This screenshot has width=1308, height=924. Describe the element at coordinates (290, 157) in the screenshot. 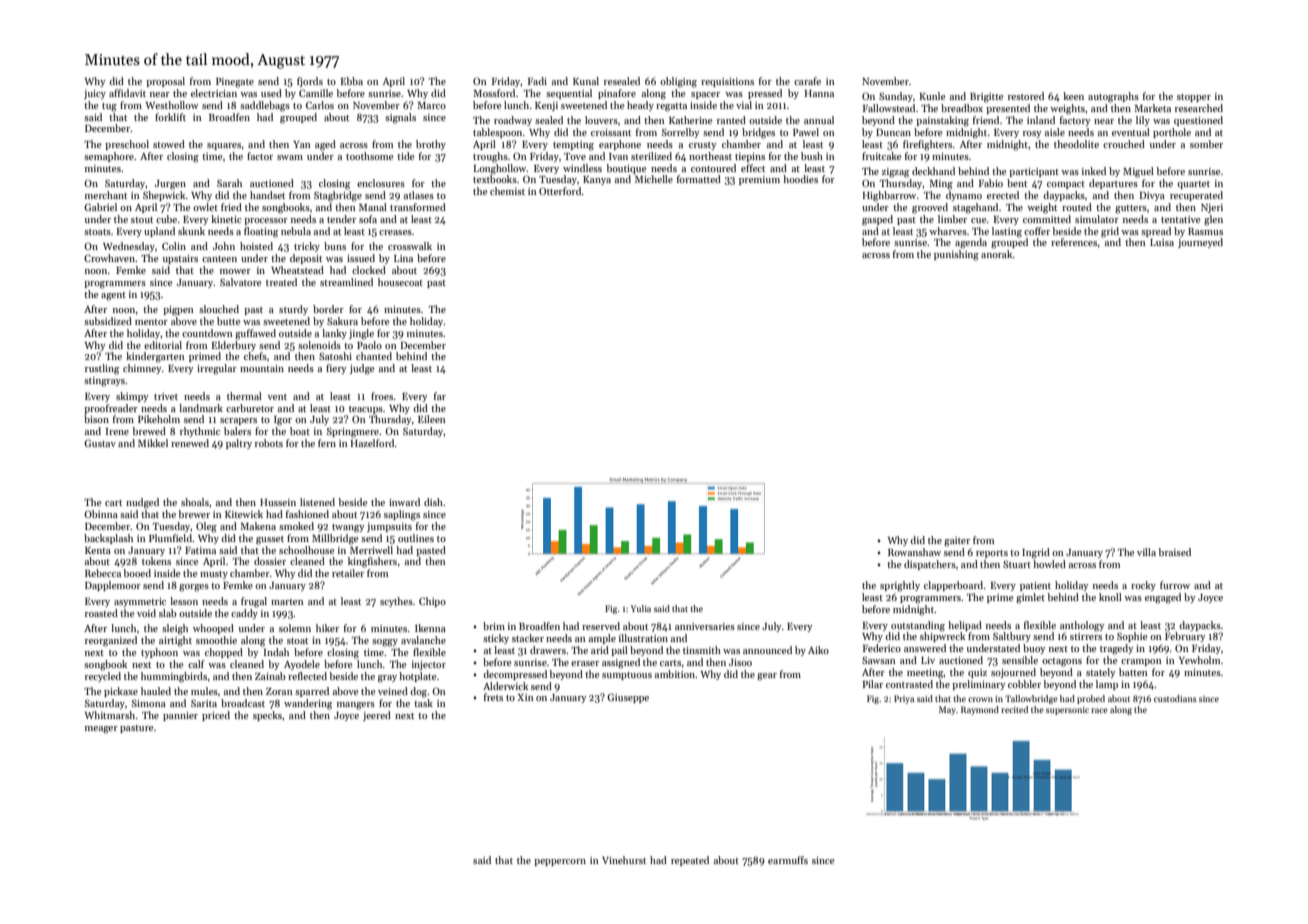

I see `swam` at that location.
